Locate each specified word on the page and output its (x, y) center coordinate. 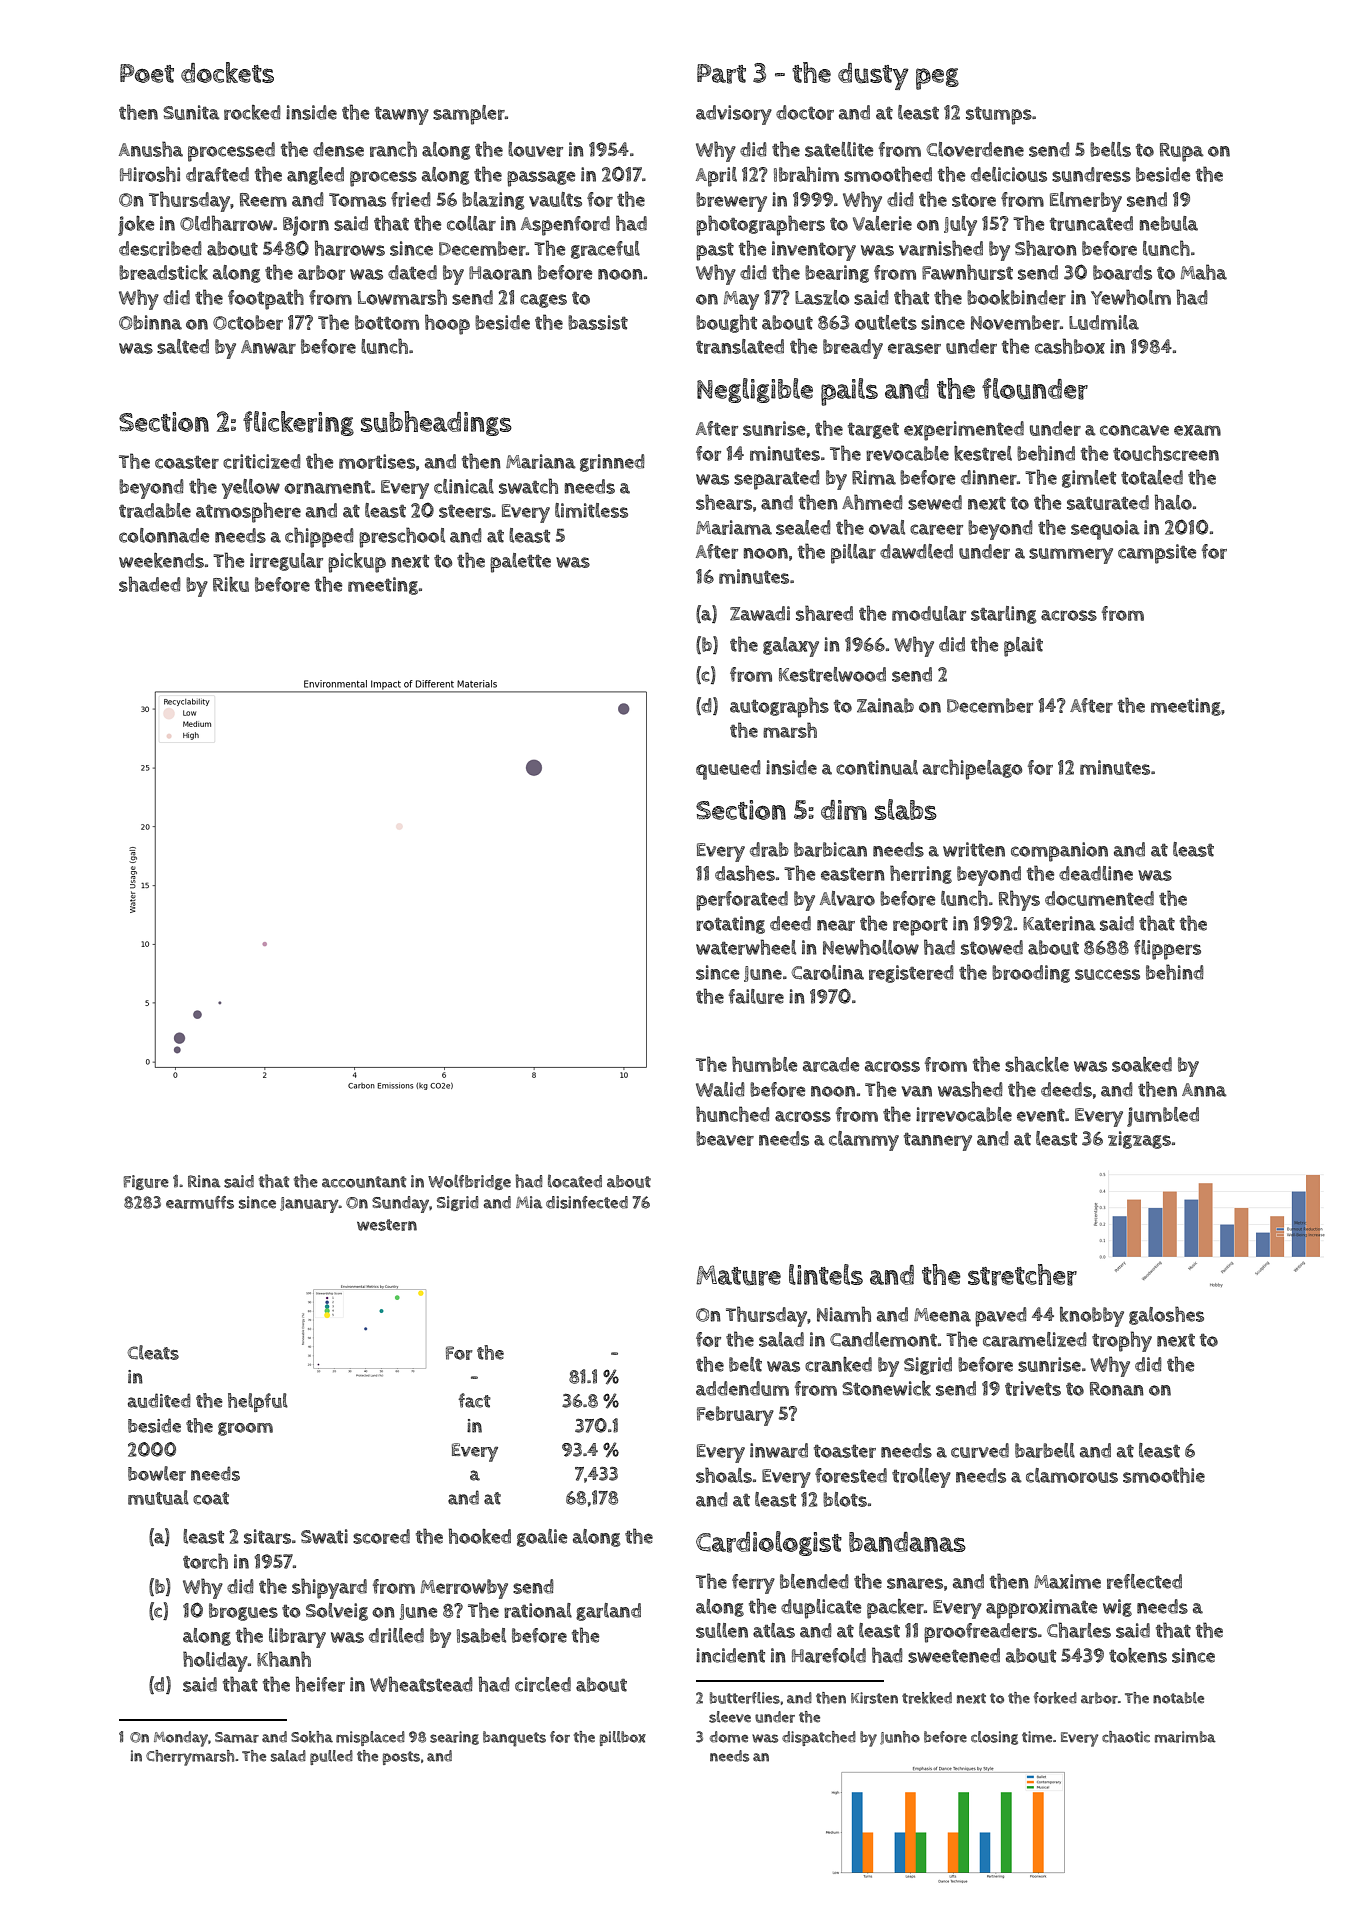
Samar (237, 1737)
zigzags (1139, 1140)
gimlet (1089, 479)
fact (474, 1400)
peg (937, 79)
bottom (387, 322)
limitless (591, 510)
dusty (873, 76)
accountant (364, 1182)
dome (729, 1737)
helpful (258, 1402)
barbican (830, 849)
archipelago (972, 769)
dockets (227, 72)
